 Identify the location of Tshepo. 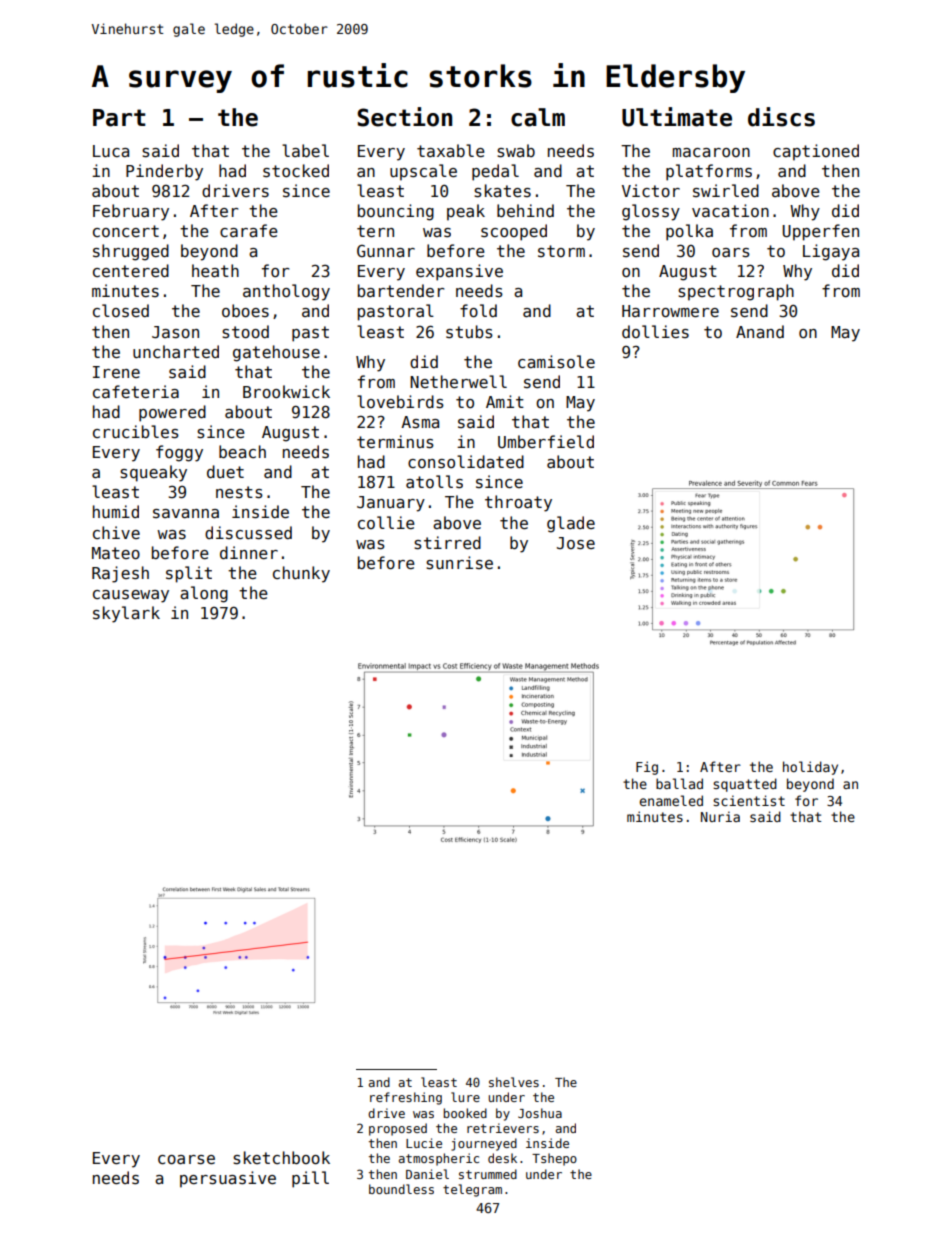
(554, 1159).
